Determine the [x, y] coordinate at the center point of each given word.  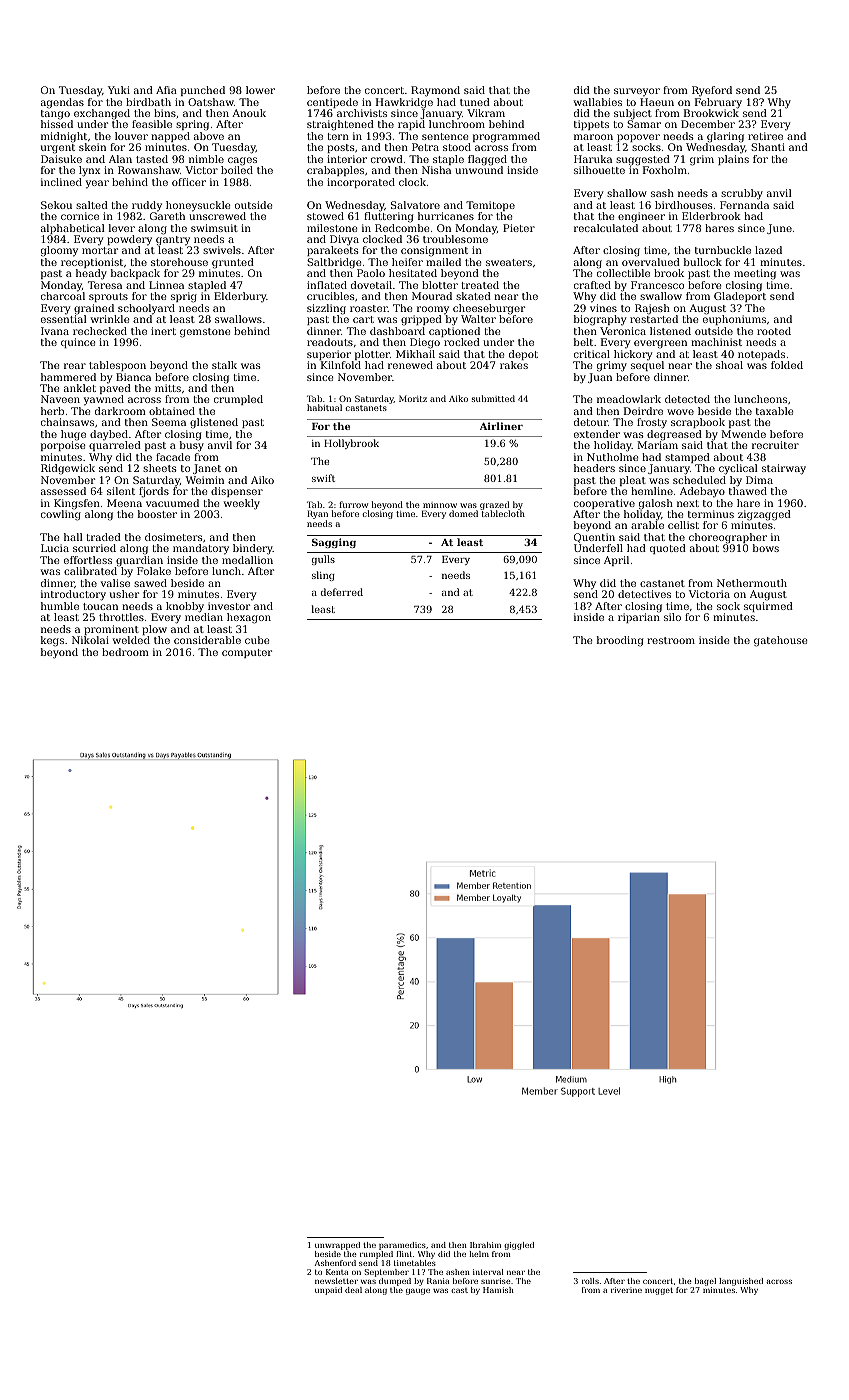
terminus [711, 514]
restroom [671, 640]
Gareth [167, 216]
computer [247, 653]
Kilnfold [341, 365]
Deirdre [643, 411]
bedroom [125, 652]
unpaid [328, 1291]
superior [329, 355]
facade [173, 457]
